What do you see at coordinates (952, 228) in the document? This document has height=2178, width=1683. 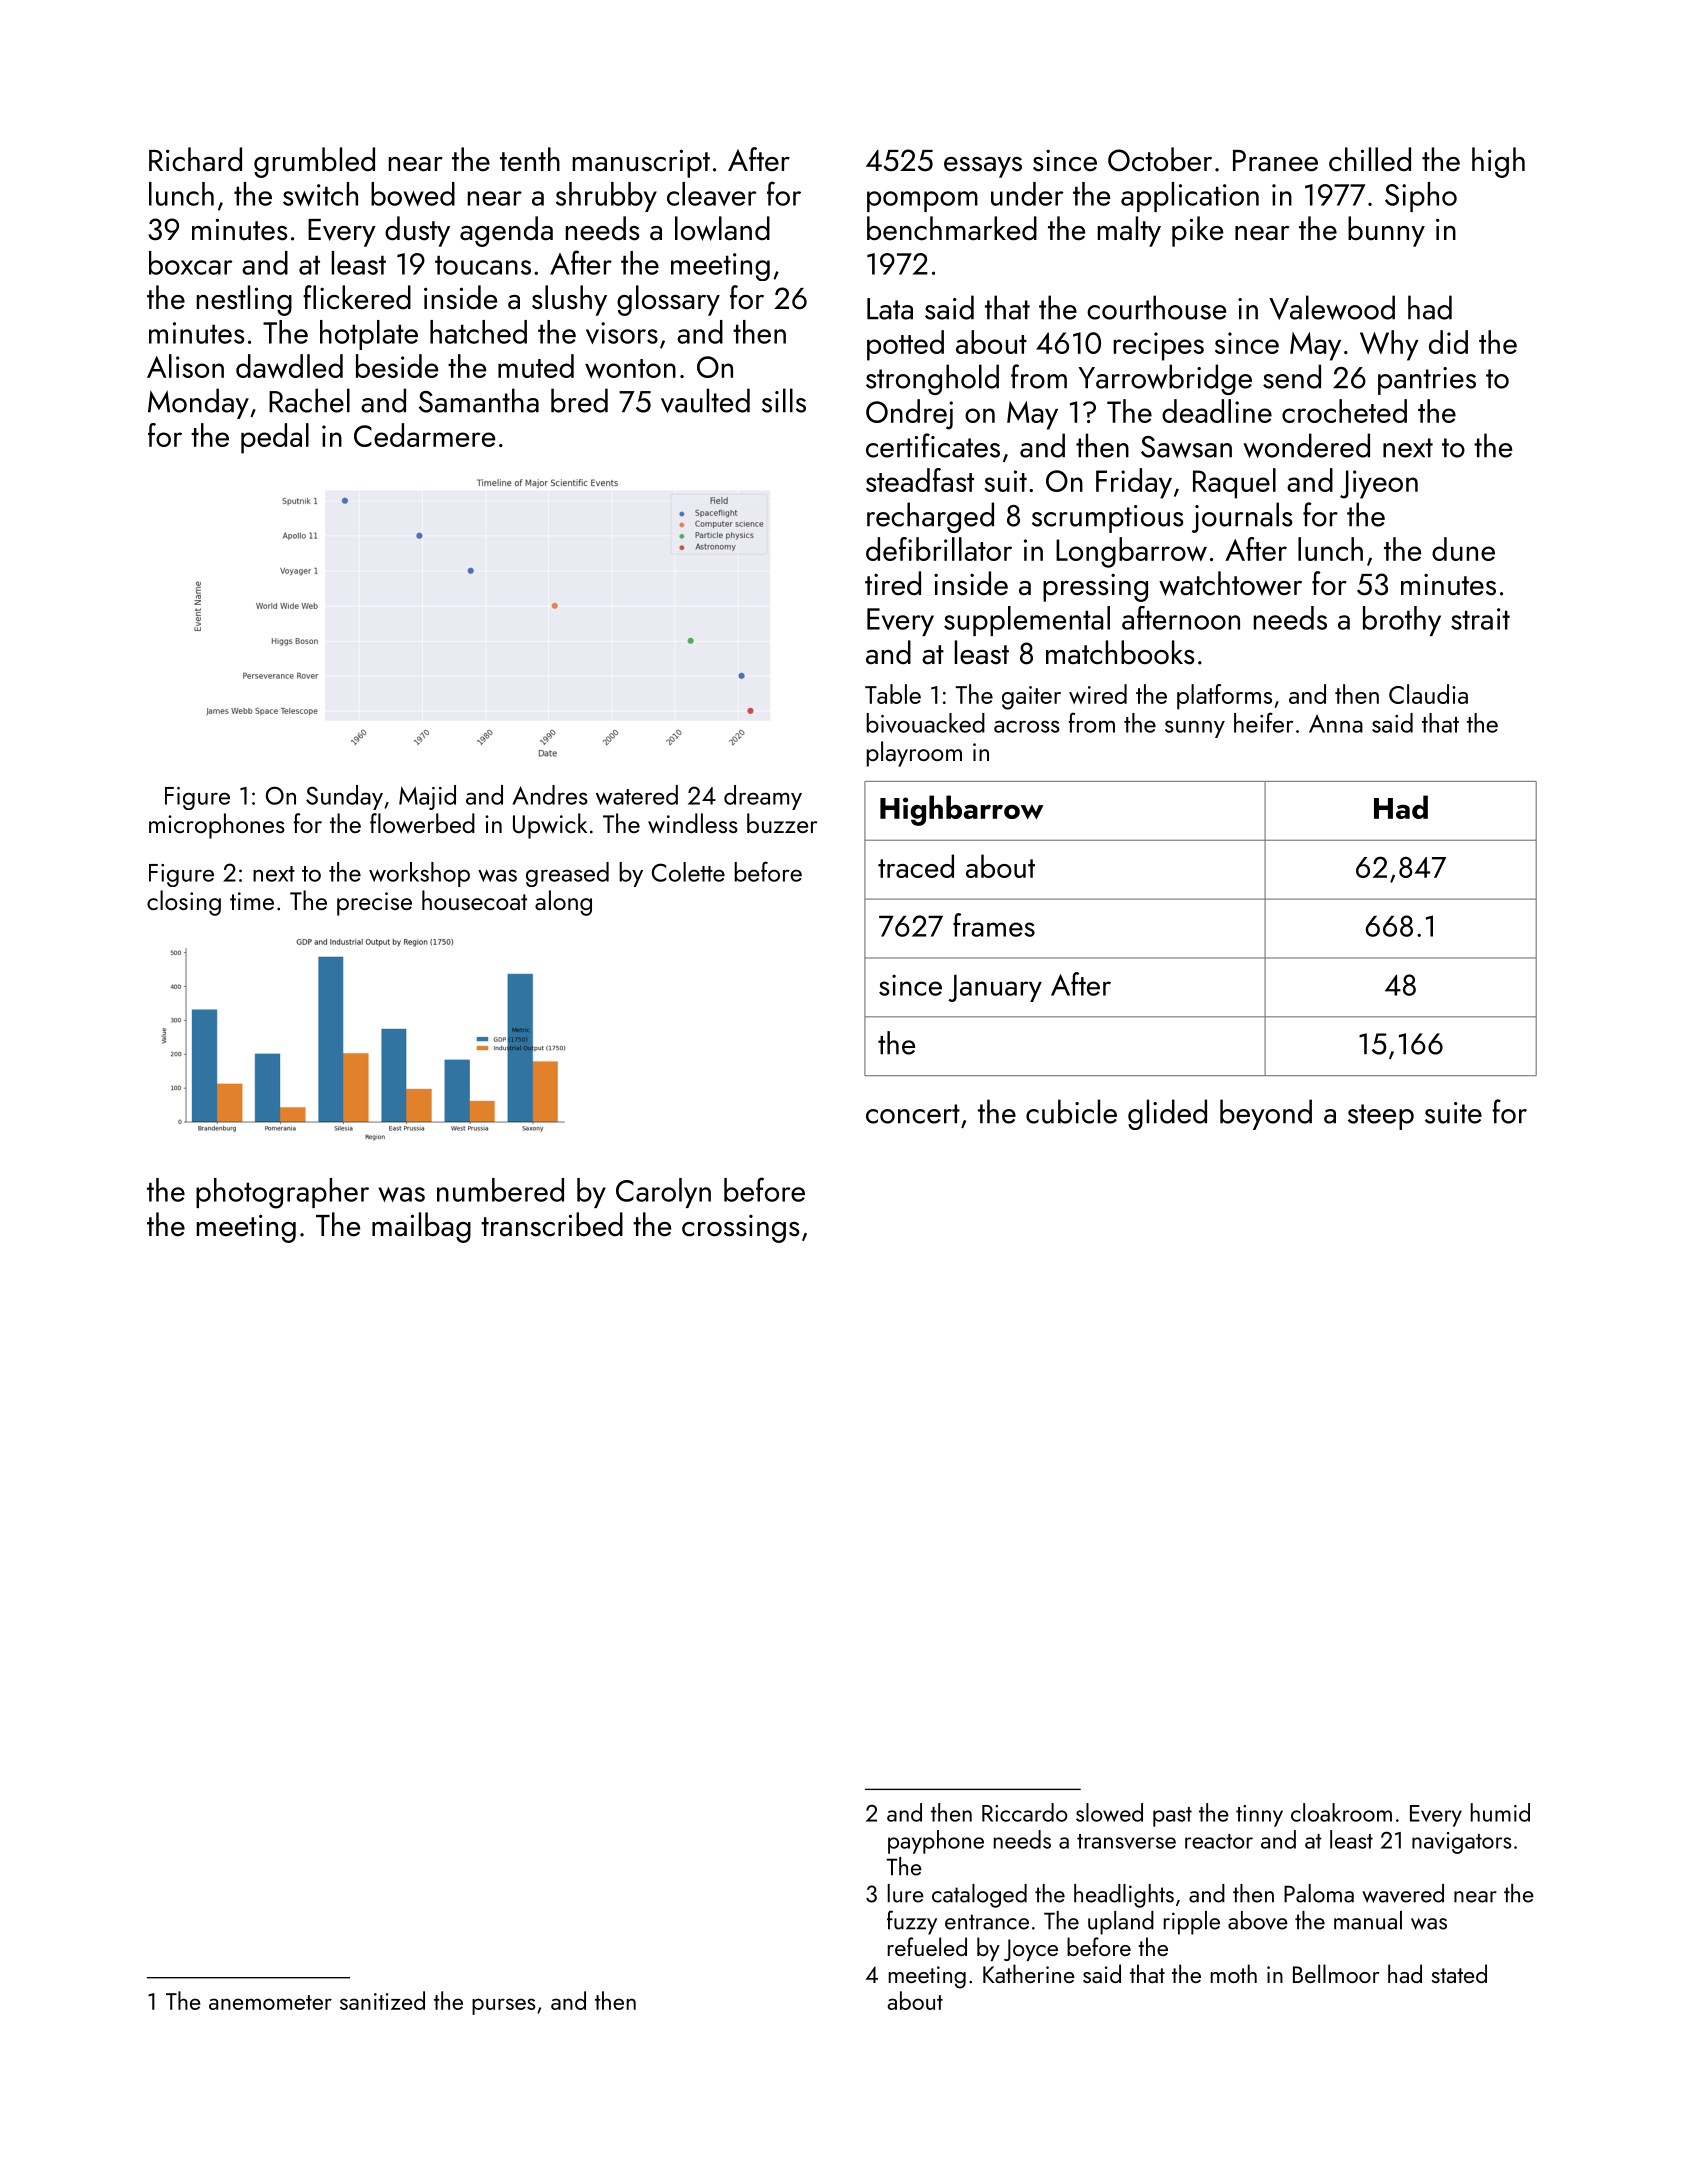 I see `benchmarked` at bounding box center [952, 228].
